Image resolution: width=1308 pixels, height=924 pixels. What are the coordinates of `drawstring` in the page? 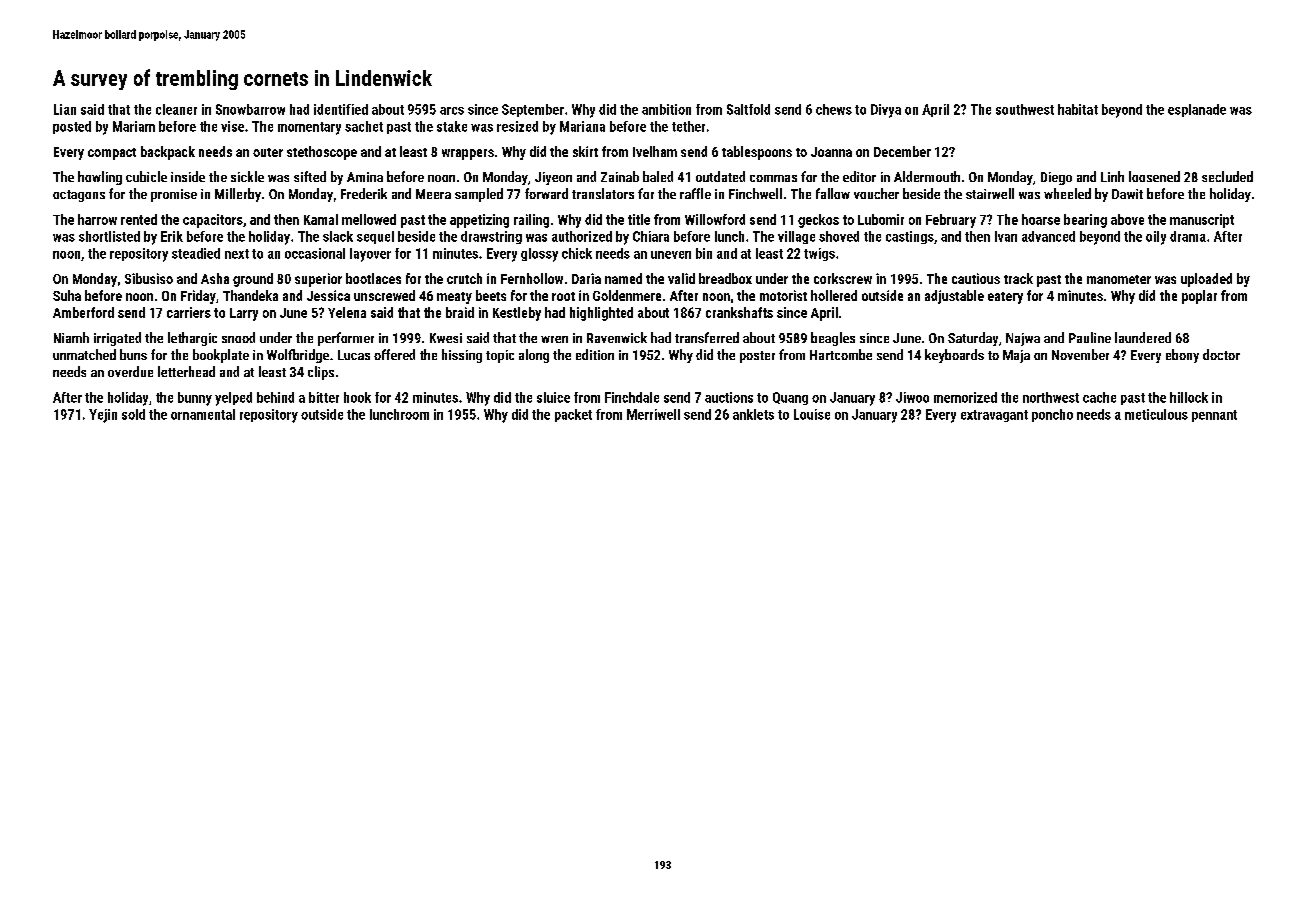 It's located at (491, 237).
